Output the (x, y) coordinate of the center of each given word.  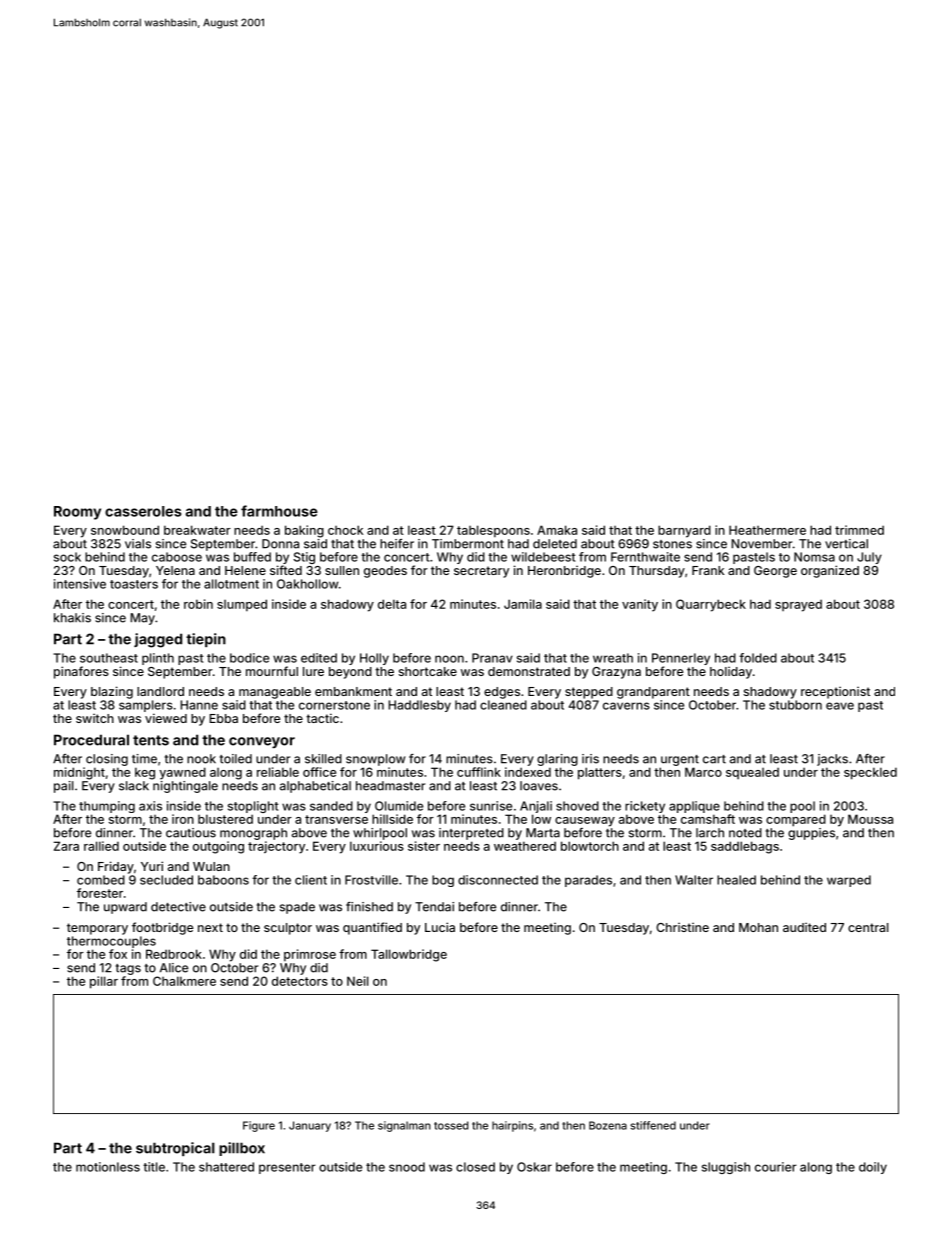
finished (369, 907)
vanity (640, 605)
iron (183, 819)
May (142, 619)
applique (694, 807)
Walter (694, 880)
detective (178, 907)
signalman (404, 1126)
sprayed (798, 605)
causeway (585, 822)
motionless (108, 1167)
